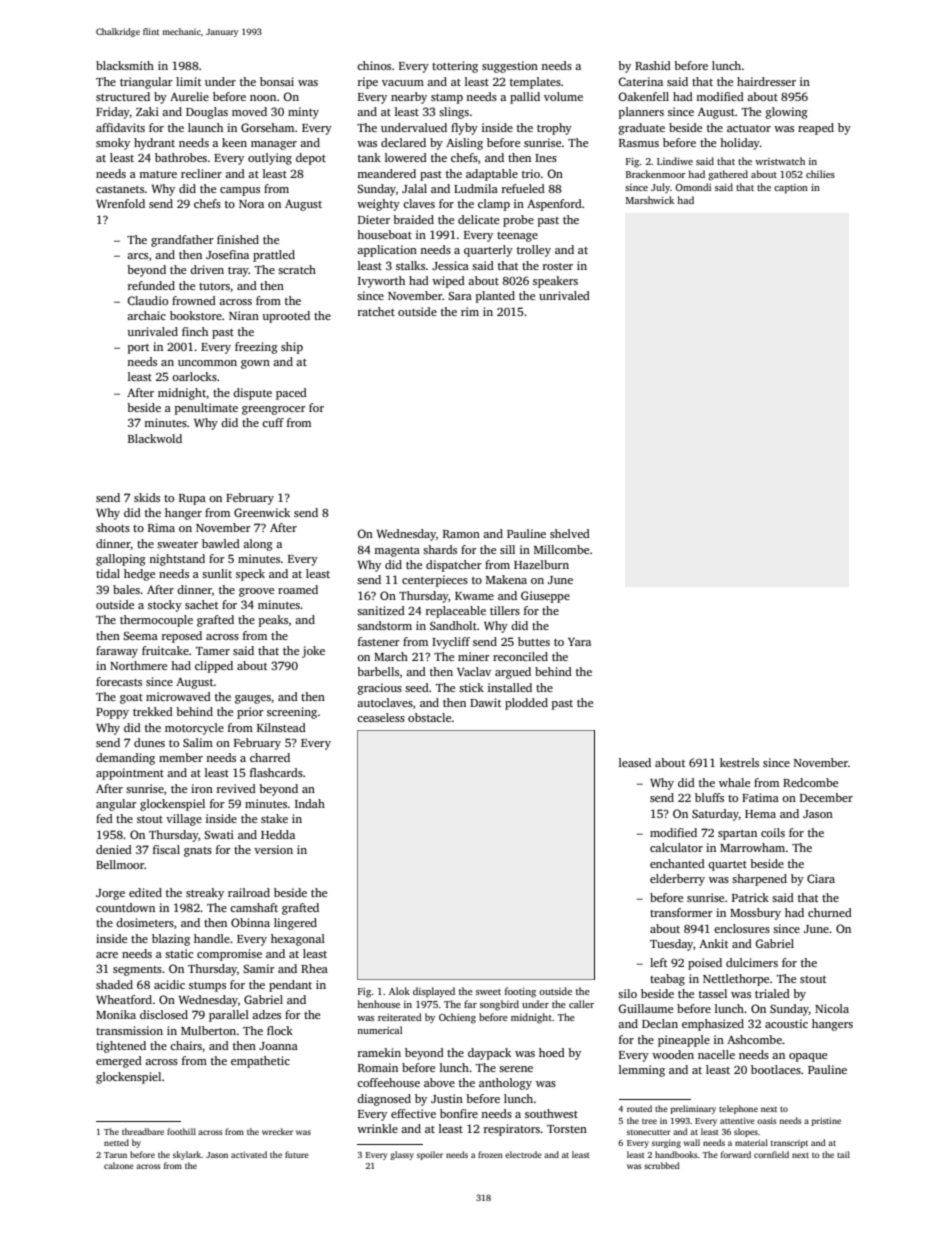  I want to click on speakers, so click(555, 282).
